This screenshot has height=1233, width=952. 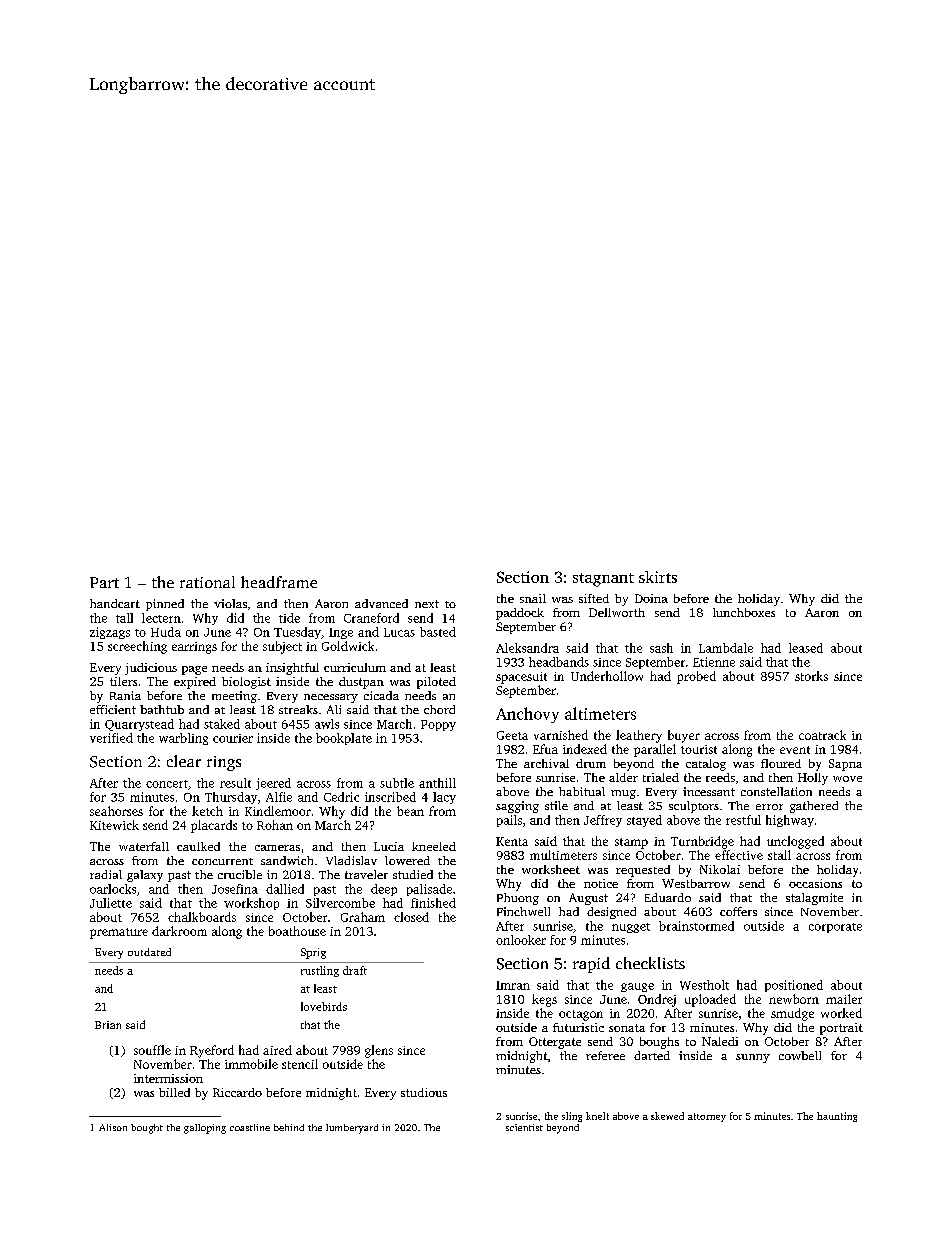 What do you see at coordinates (110, 633) in the screenshot?
I see `zigzags` at bounding box center [110, 633].
